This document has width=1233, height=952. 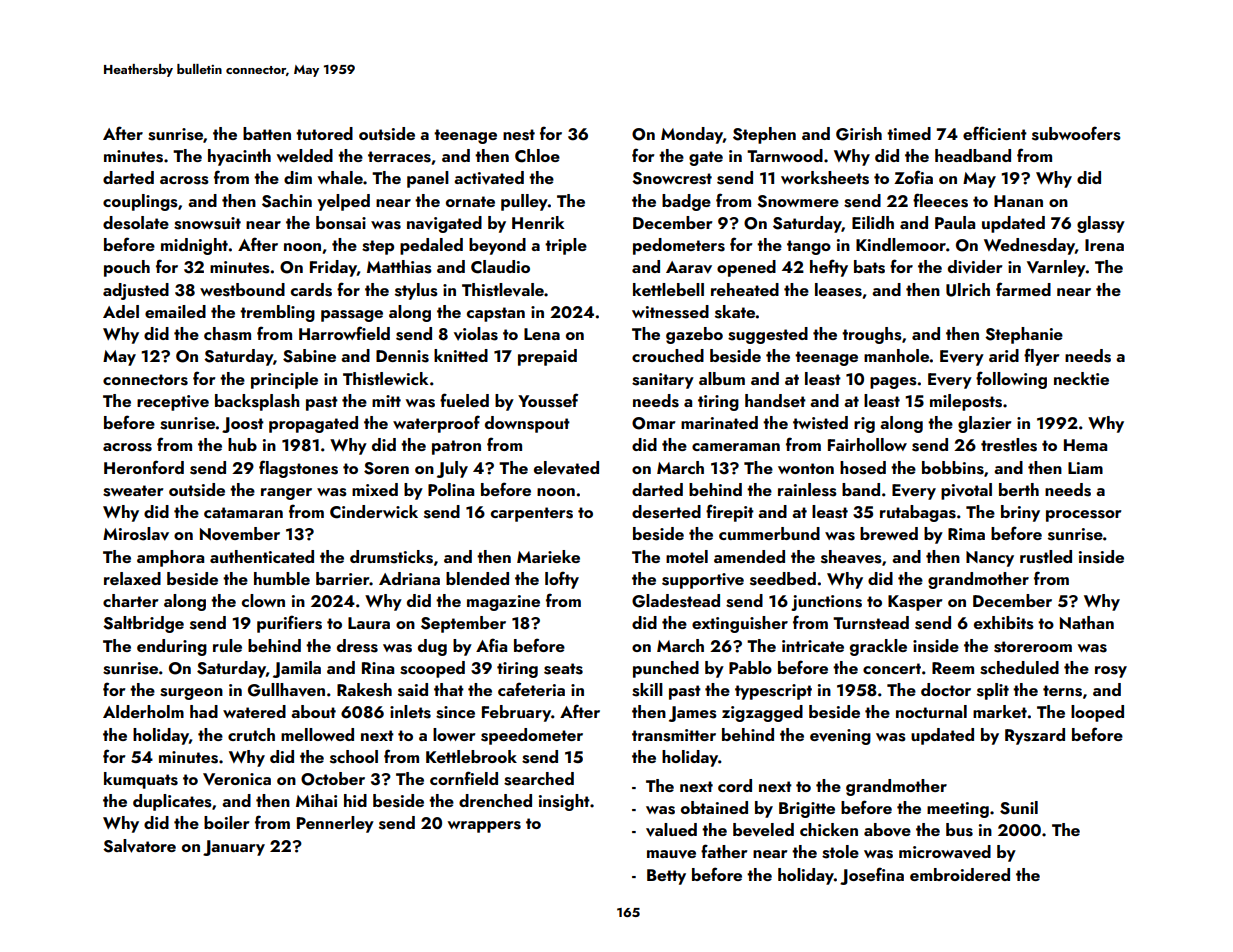 What do you see at coordinates (692, 135) in the document?
I see `Monday` at bounding box center [692, 135].
